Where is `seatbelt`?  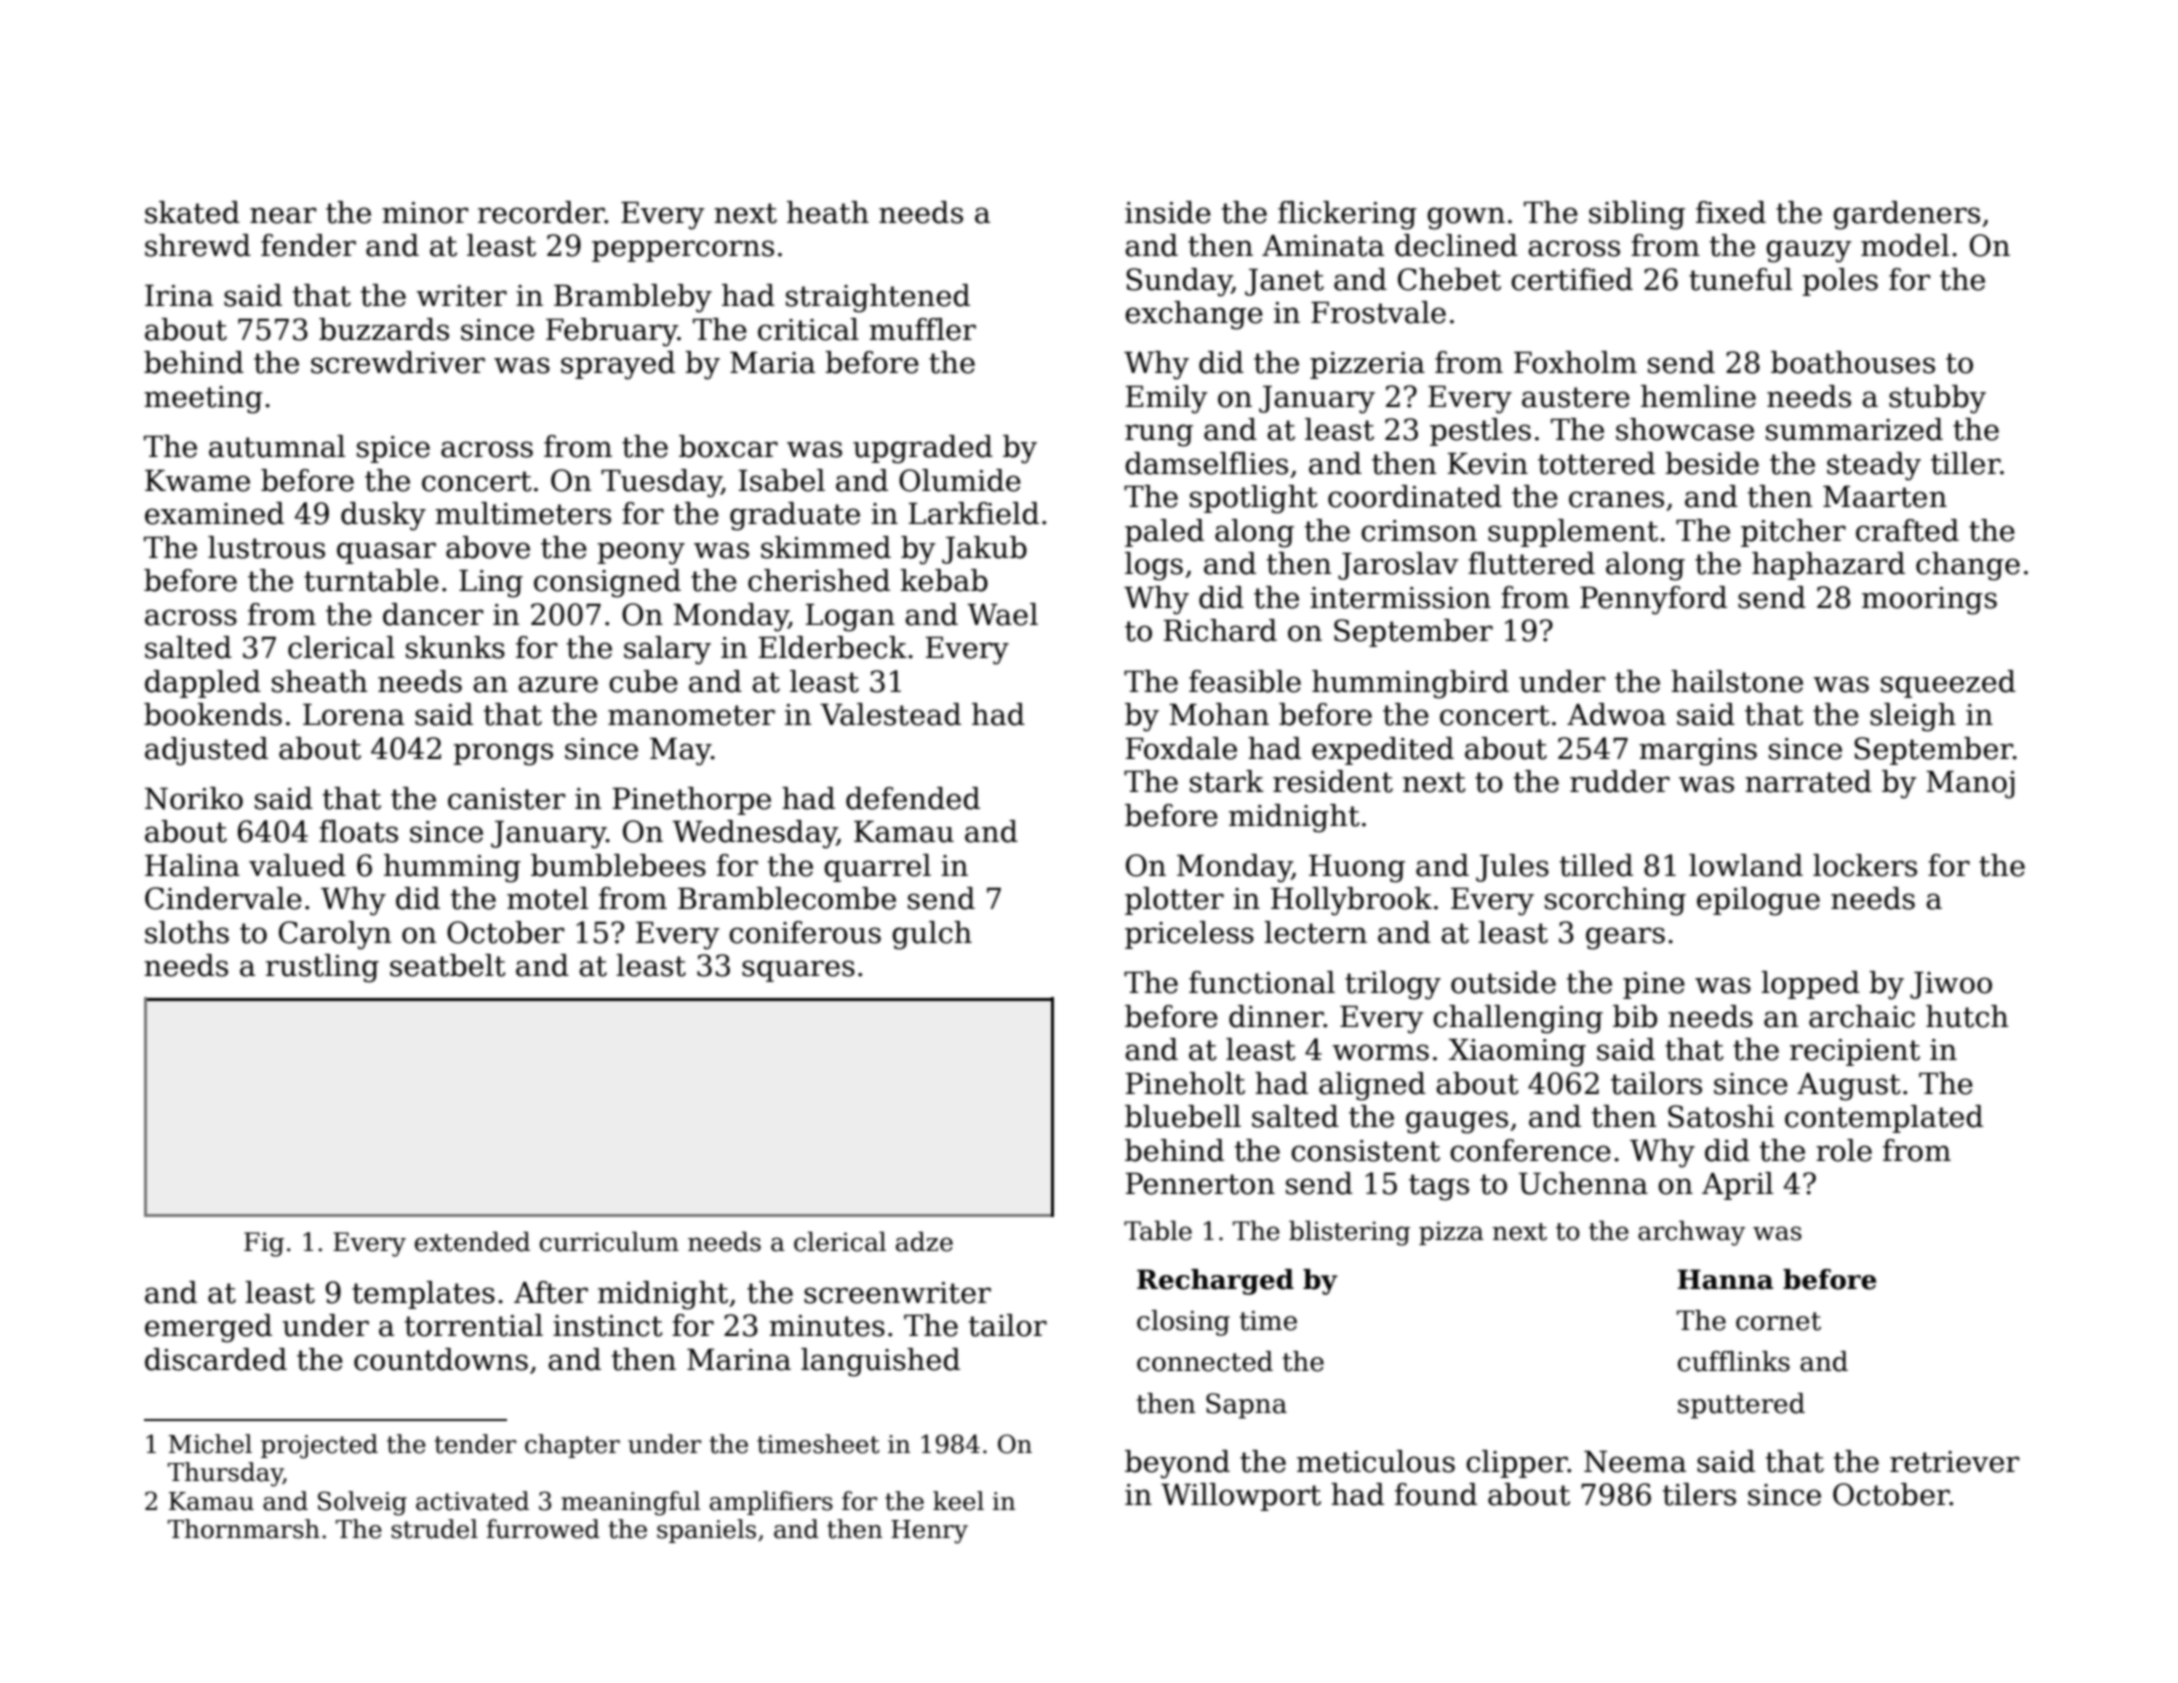 seatbelt is located at coordinates (448, 965).
